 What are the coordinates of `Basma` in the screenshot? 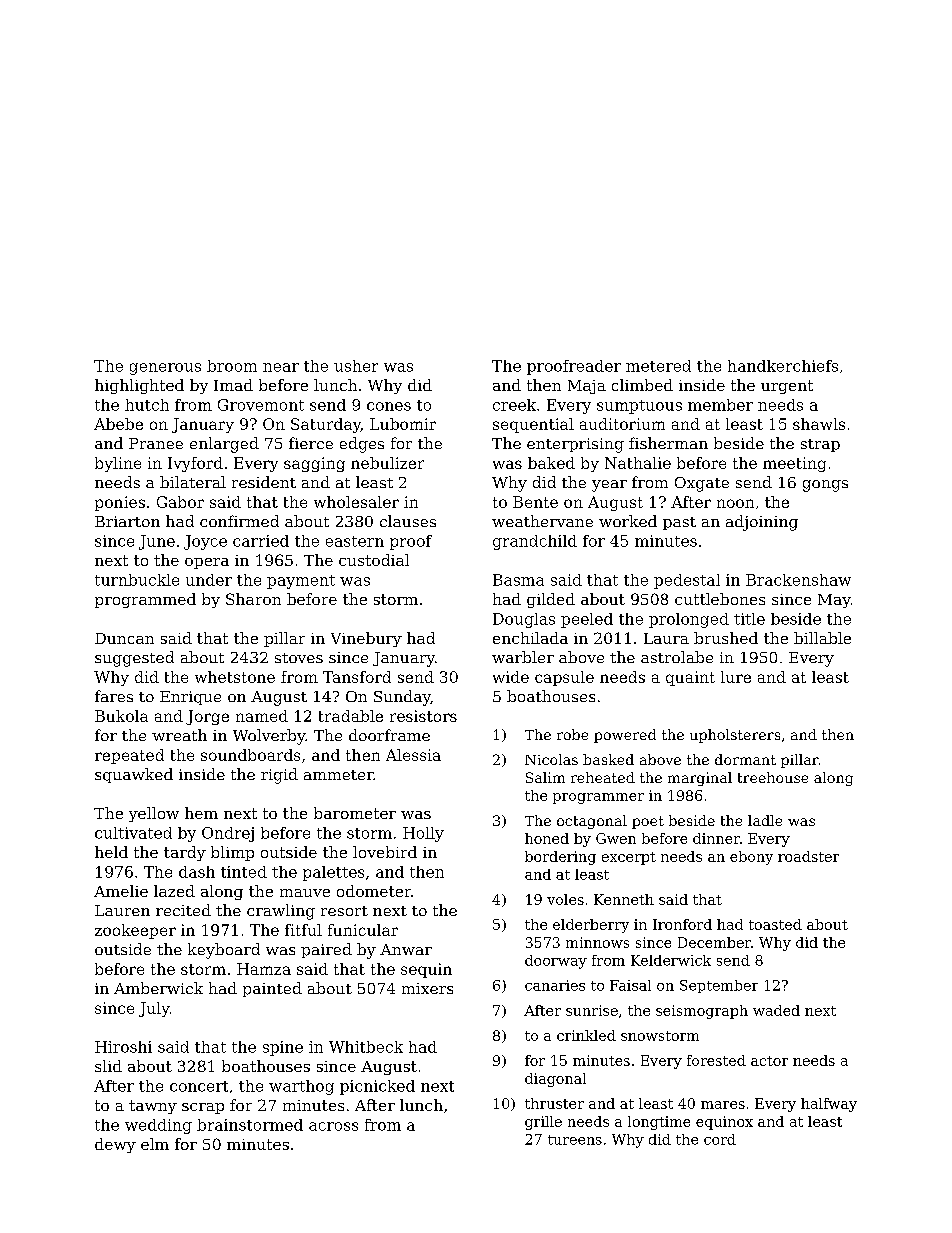 It's located at (518, 580).
